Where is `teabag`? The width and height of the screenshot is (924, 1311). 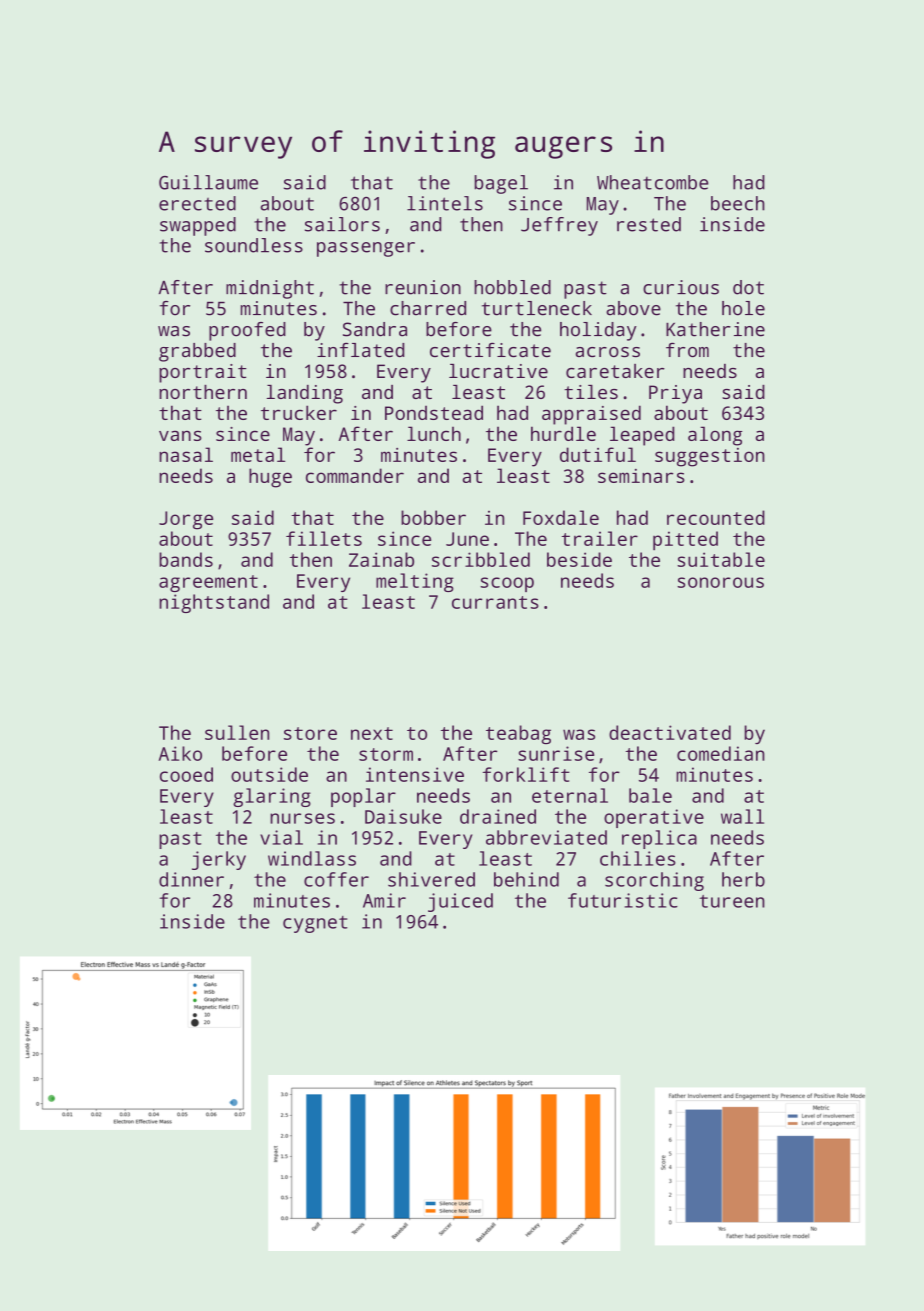 teabag is located at coordinates (518, 734).
